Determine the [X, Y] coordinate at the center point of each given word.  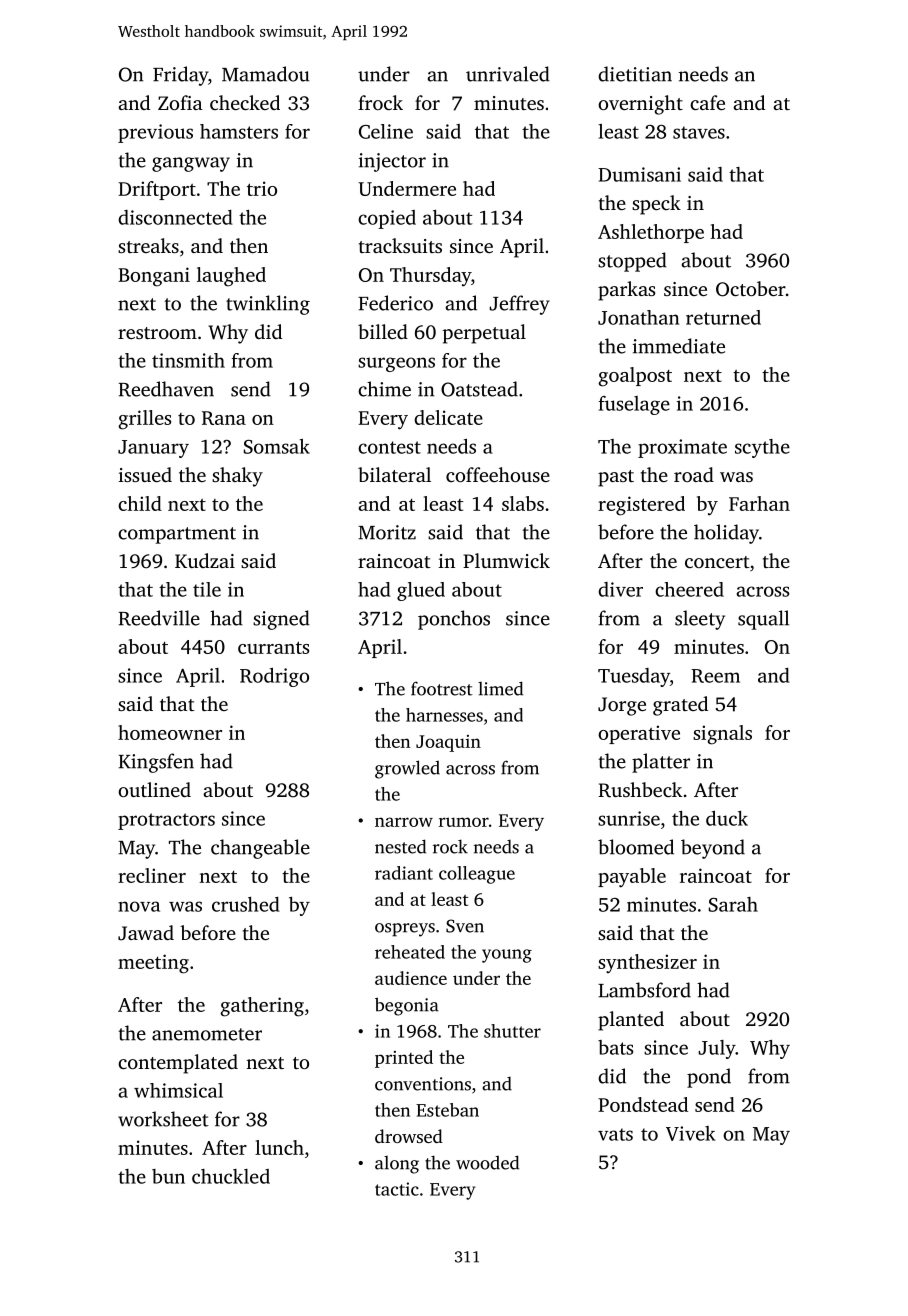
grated [680, 706]
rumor [464, 822]
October [750, 289]
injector [392, 162]
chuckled [231, 1176]
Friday [180, 76]
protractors [166, 821]
